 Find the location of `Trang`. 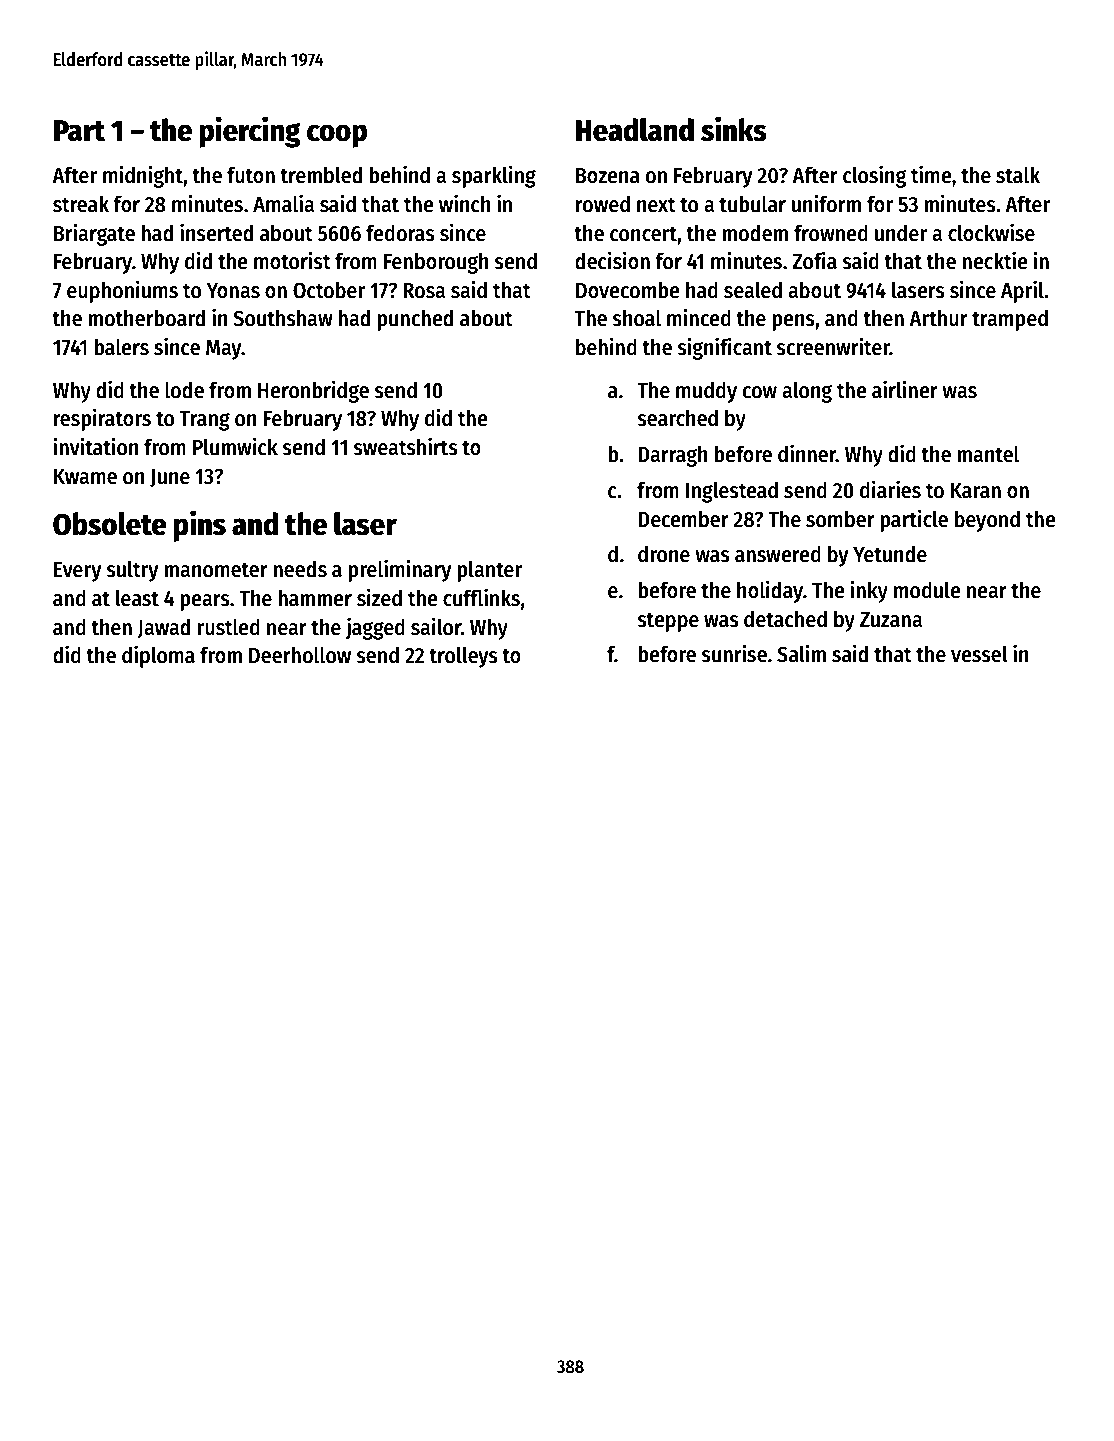

Trang is located at coordinates (205, 421).
